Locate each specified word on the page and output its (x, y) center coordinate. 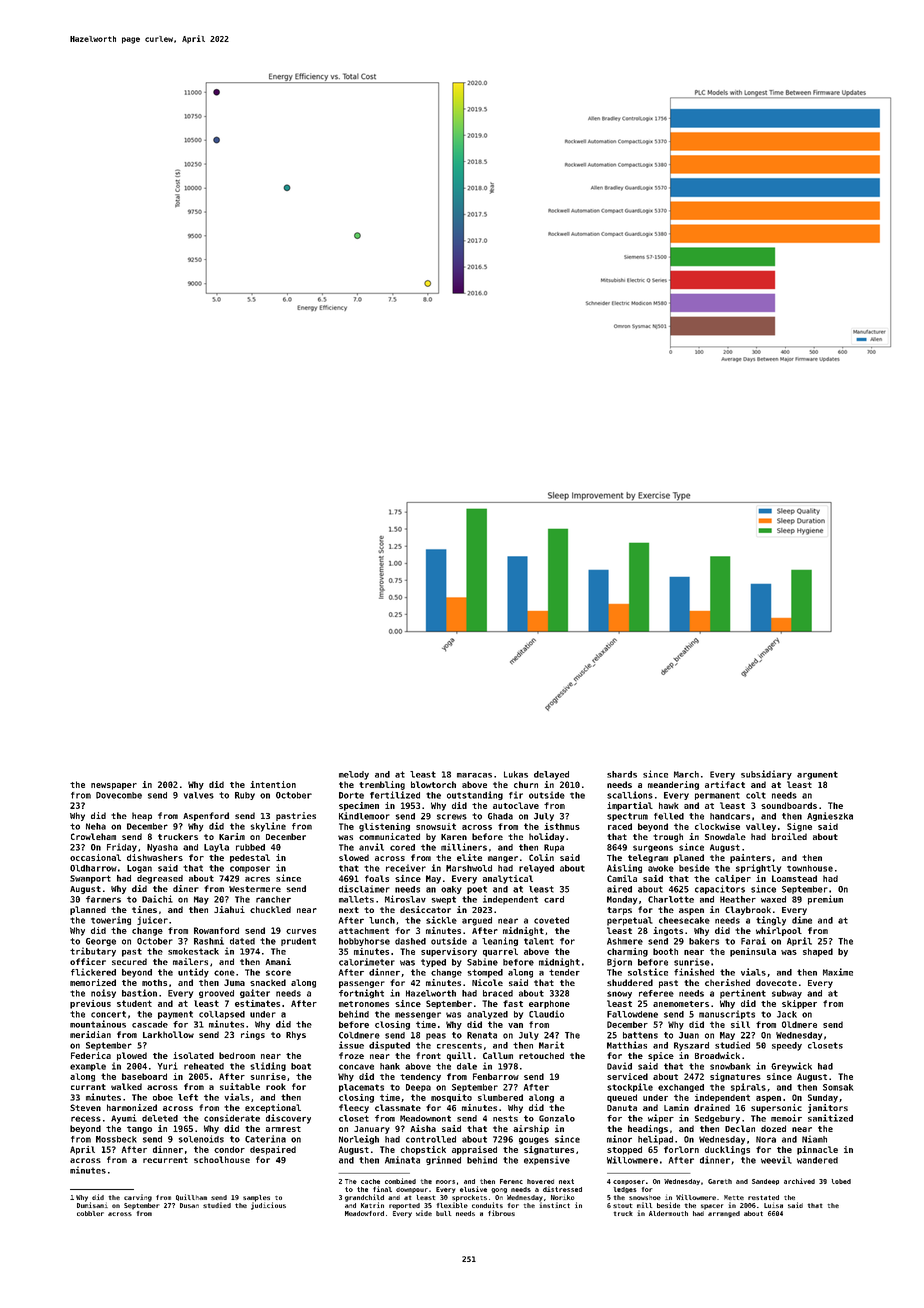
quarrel (500, 952)
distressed (562, 1189)
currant (88, 1087)
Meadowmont (425, 1118)
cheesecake (684, 920)
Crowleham (93, 836)
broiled (789, 836)
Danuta (622, 1108)
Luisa (773, 1205)
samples (256, 1198)
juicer (152, 920)
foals (377, 878)
